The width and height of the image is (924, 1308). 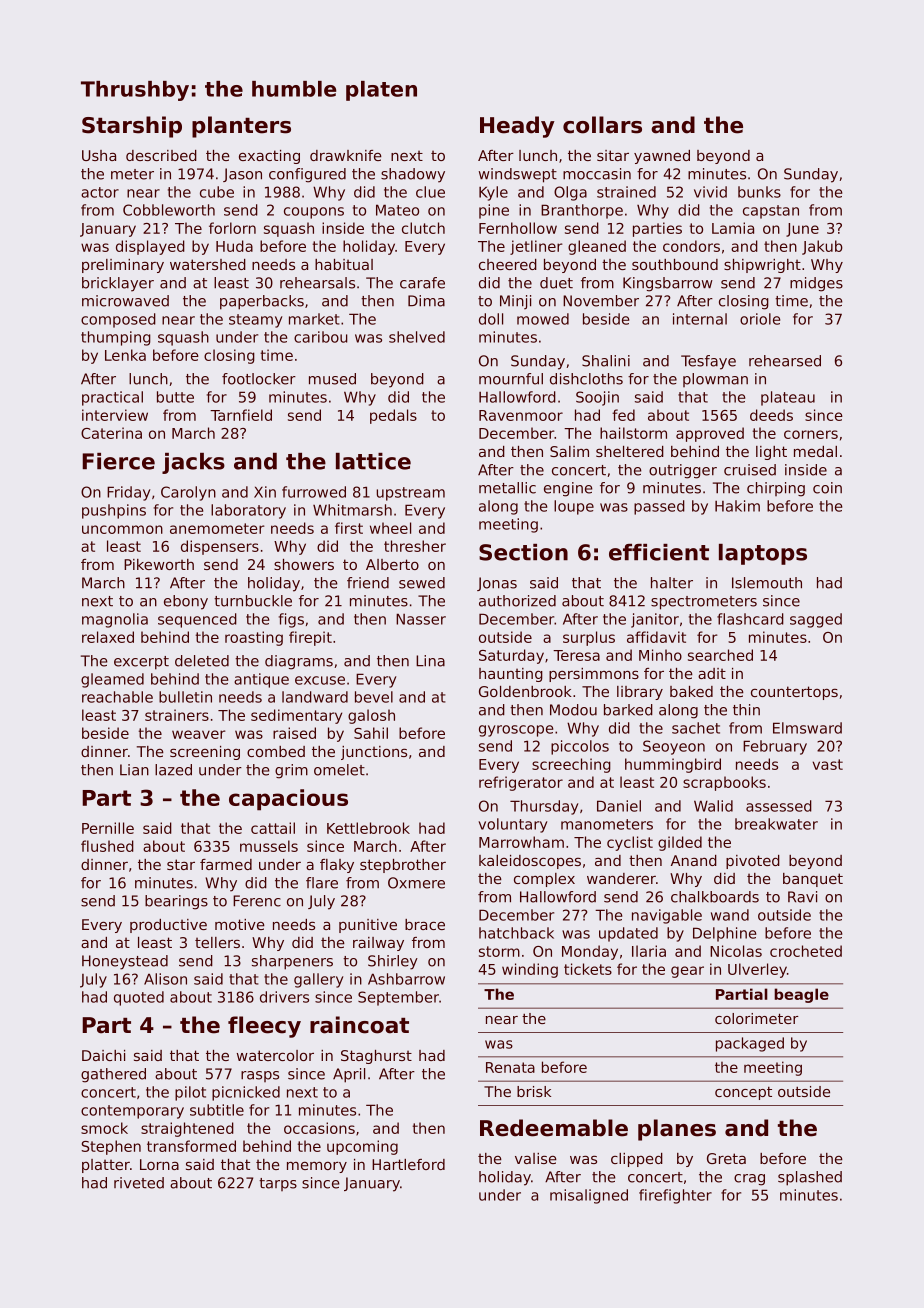 I want to click on clue, so click(x=430, y=192).
